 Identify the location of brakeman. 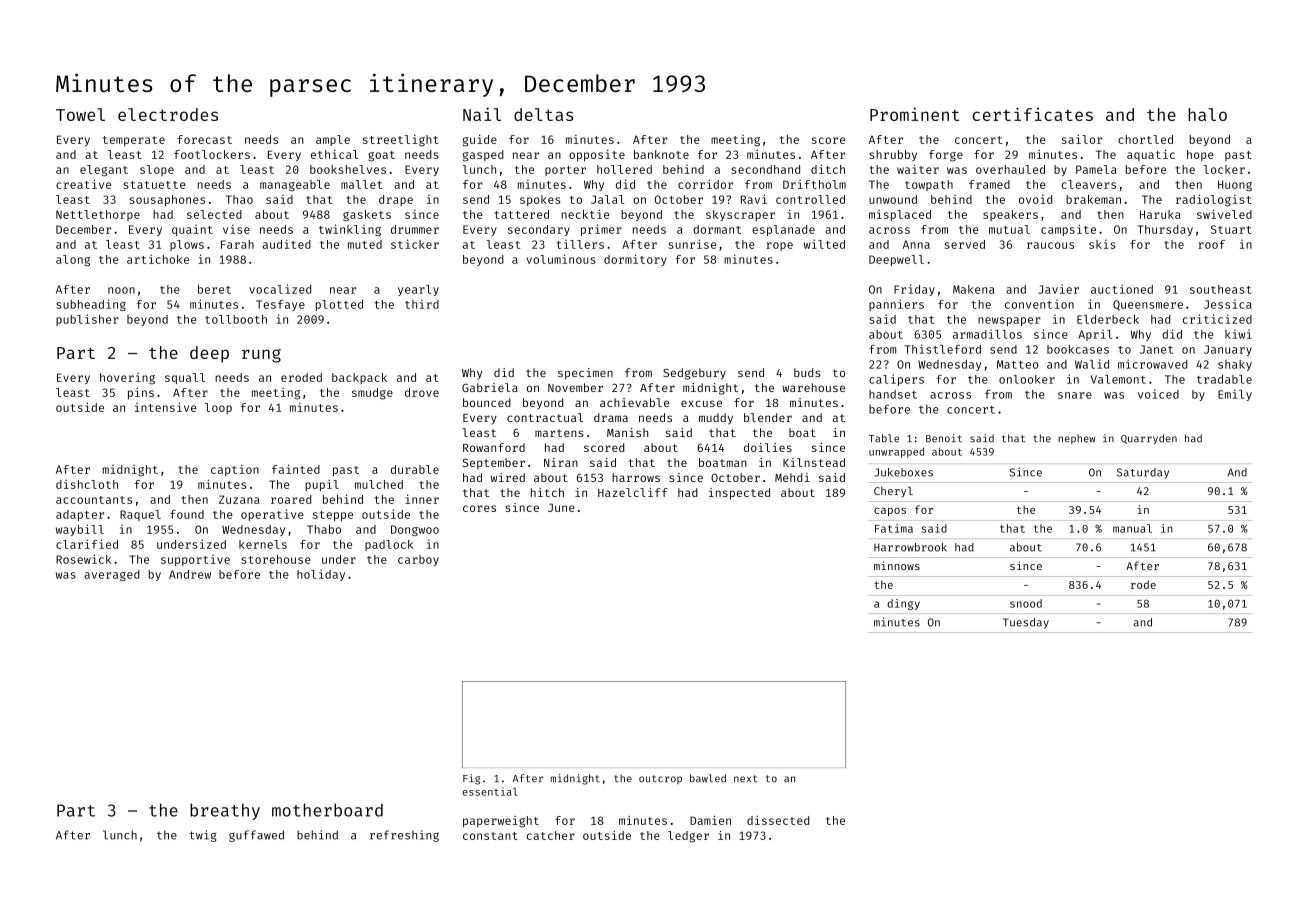
(1093, 199).
